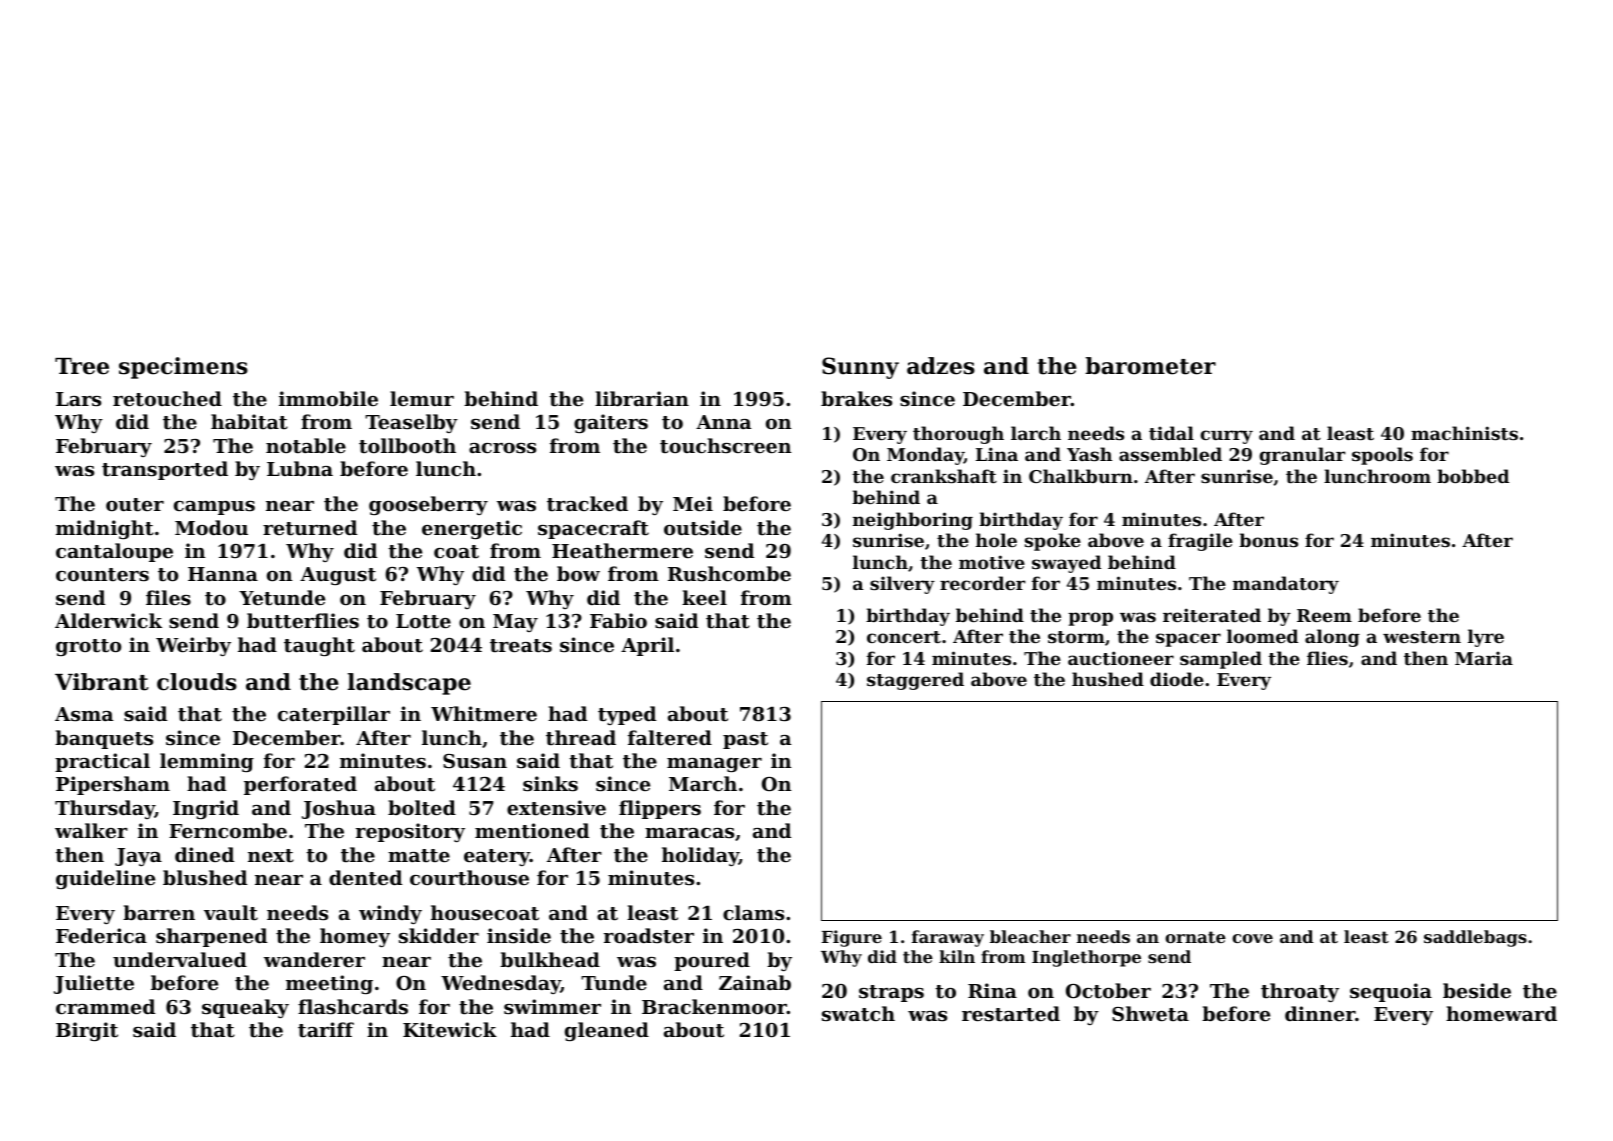 This document has width=1613, height=1141. What do you see at coordinates (326, 1030) in the document?
I see `tariff` at bounding box center [326, 1030].
